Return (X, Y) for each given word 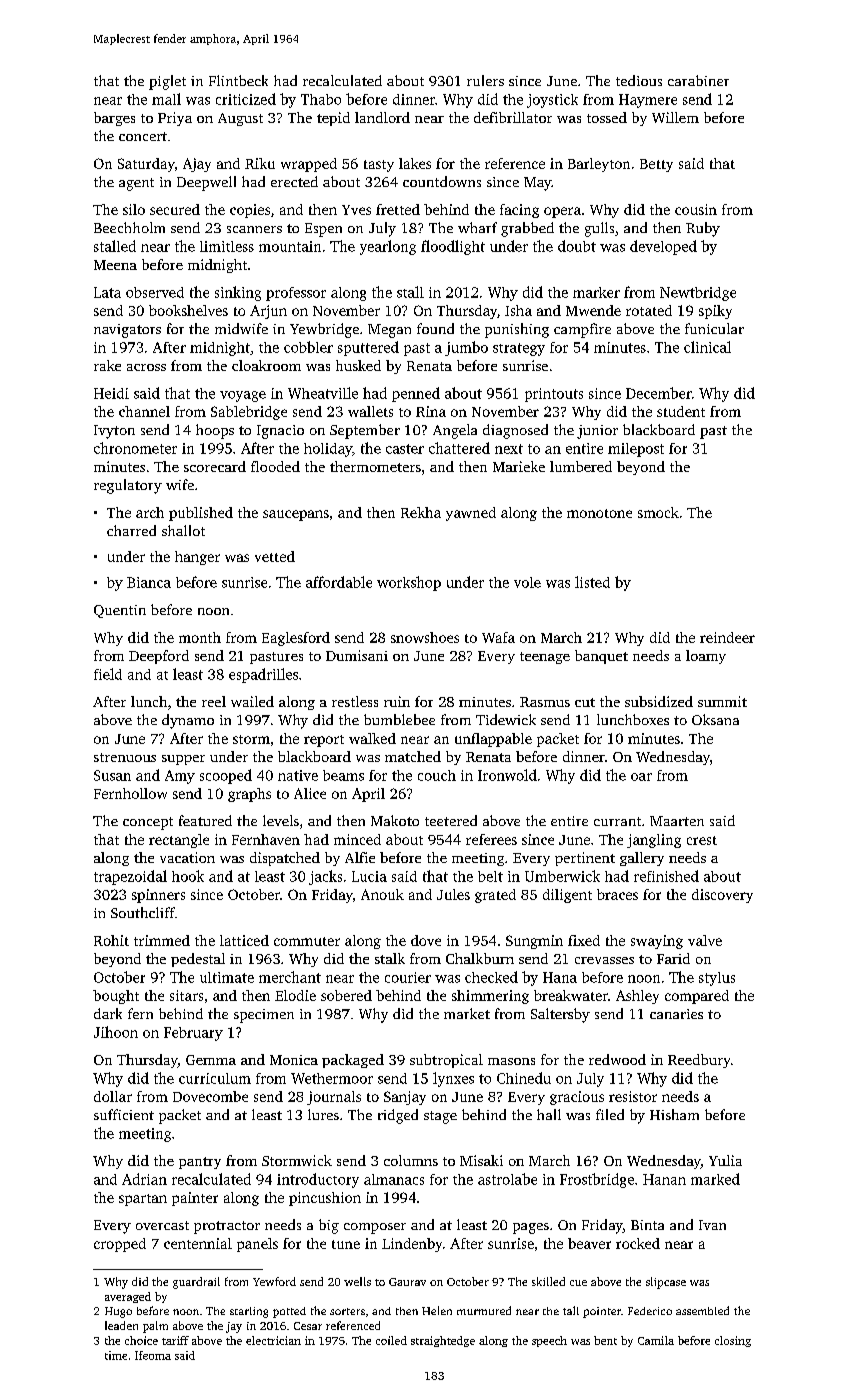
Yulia (725, 1160)
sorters (347, 1311)
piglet (167, 82)
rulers (485, 80)
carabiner (698, 80)
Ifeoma (153, 1355)
